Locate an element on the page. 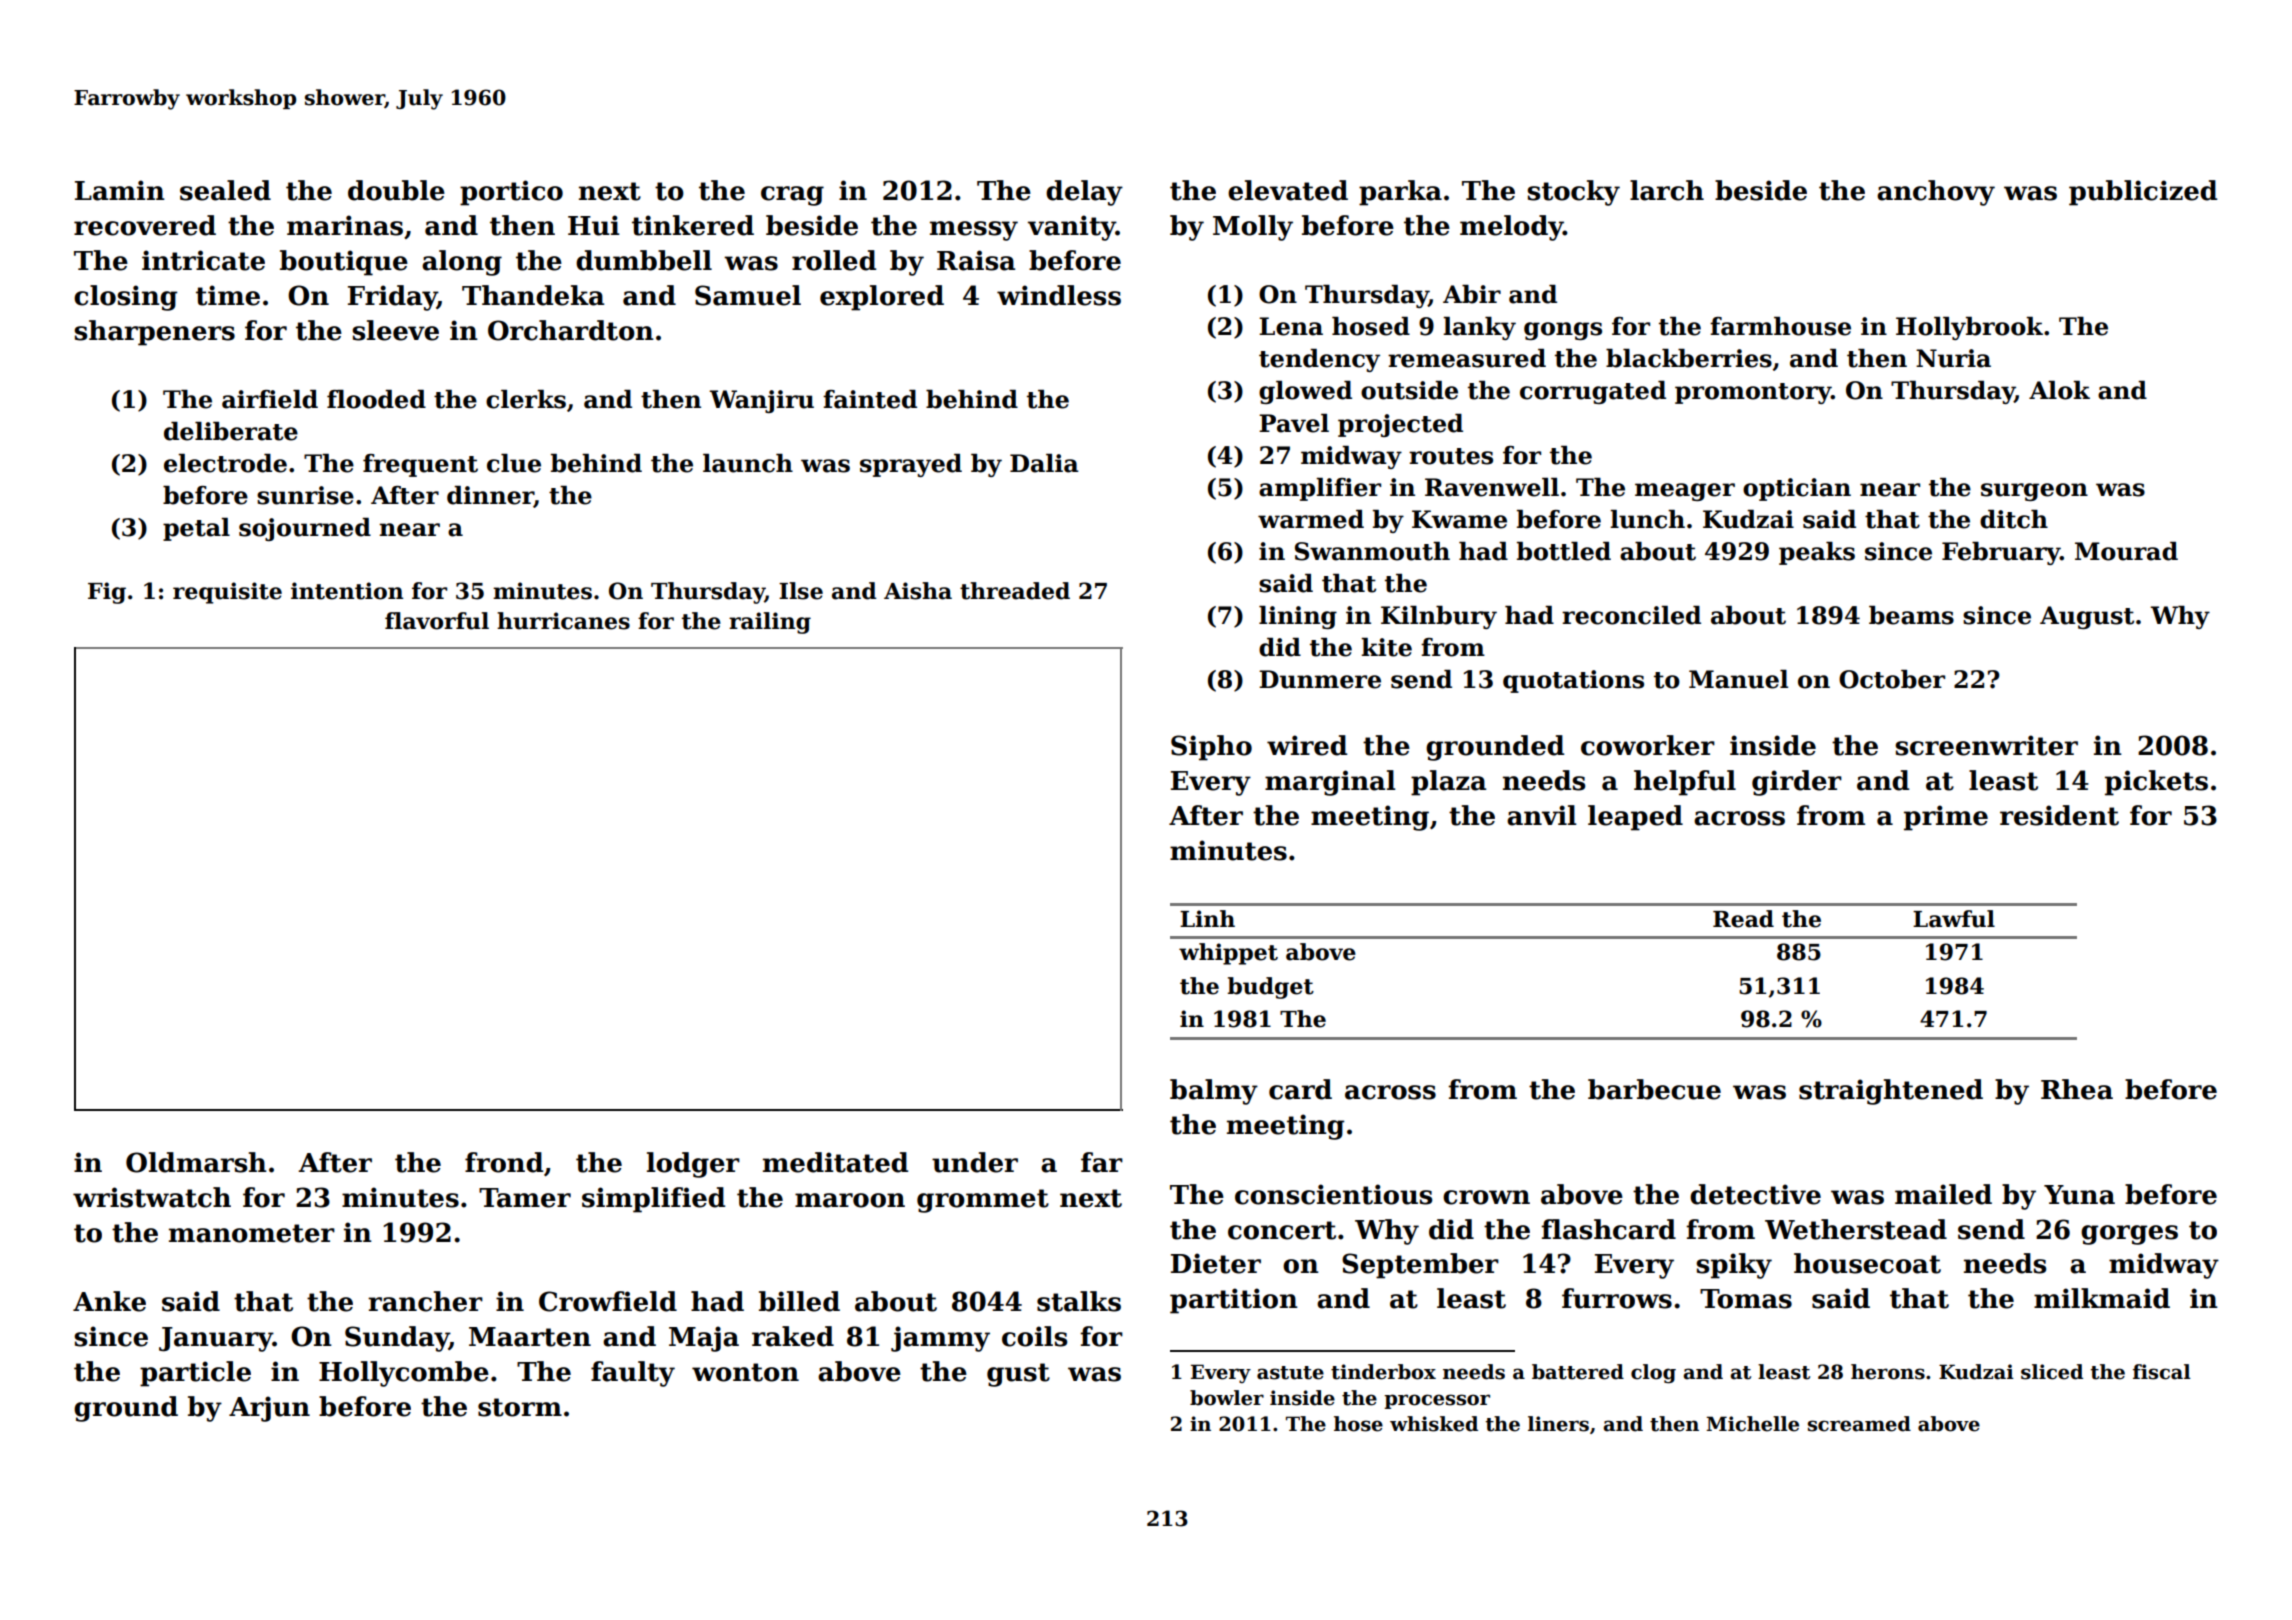 The width and height of the page is (2292, 1620). balmy is located at coordinates (1214, 1092).
